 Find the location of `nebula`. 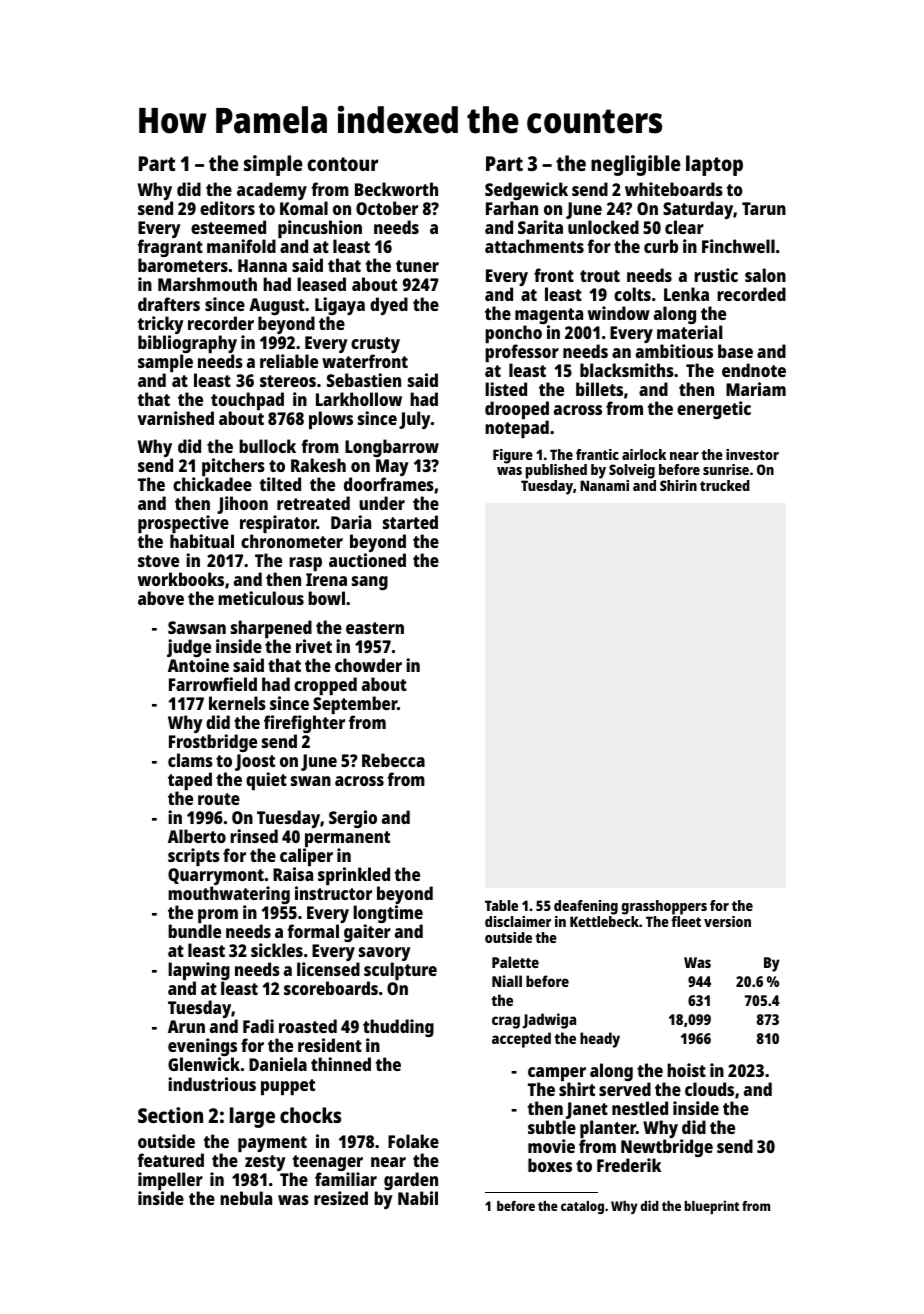

nebula is located at coordinates (246, 1198).
